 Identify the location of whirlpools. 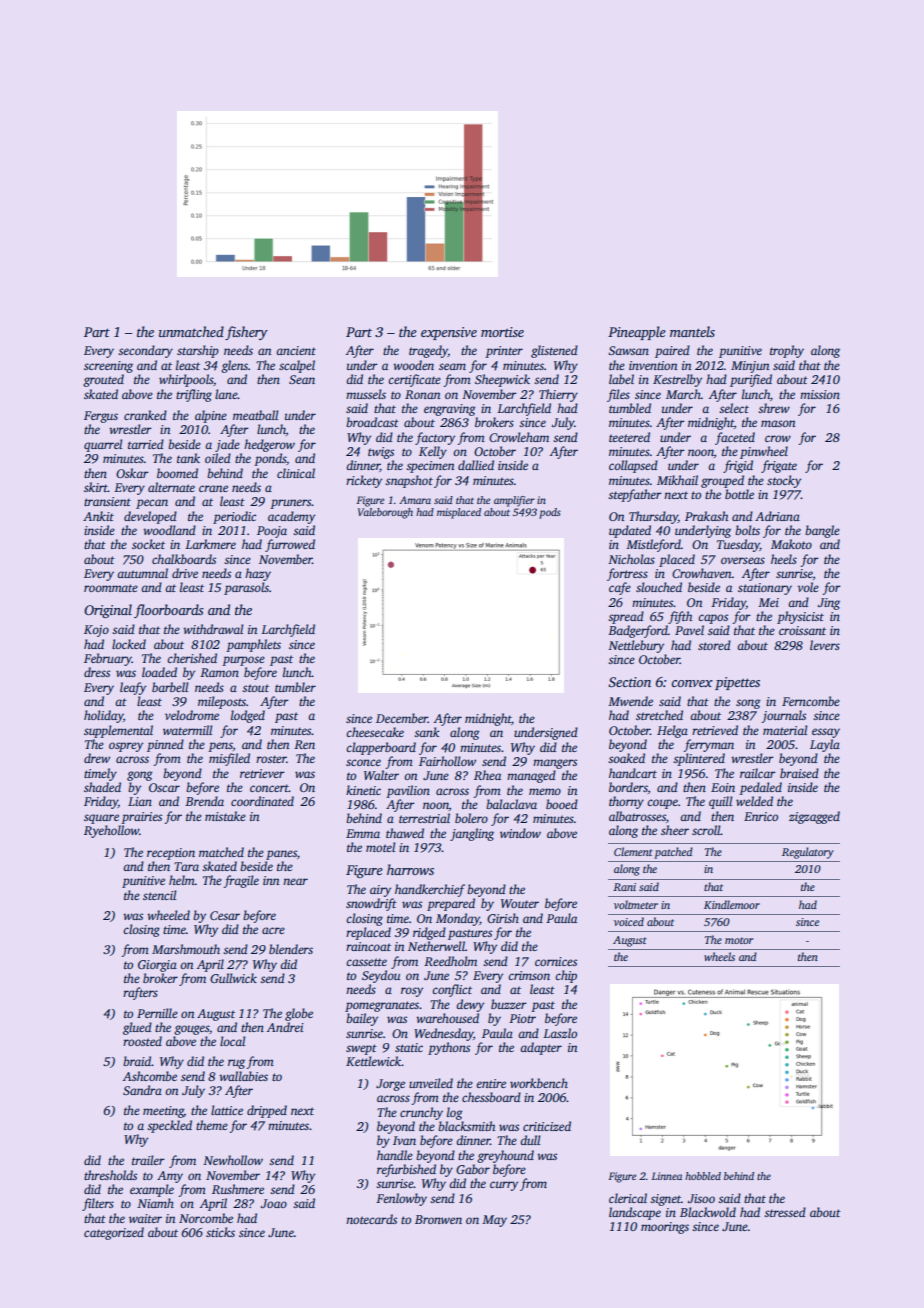
(186, 380).
